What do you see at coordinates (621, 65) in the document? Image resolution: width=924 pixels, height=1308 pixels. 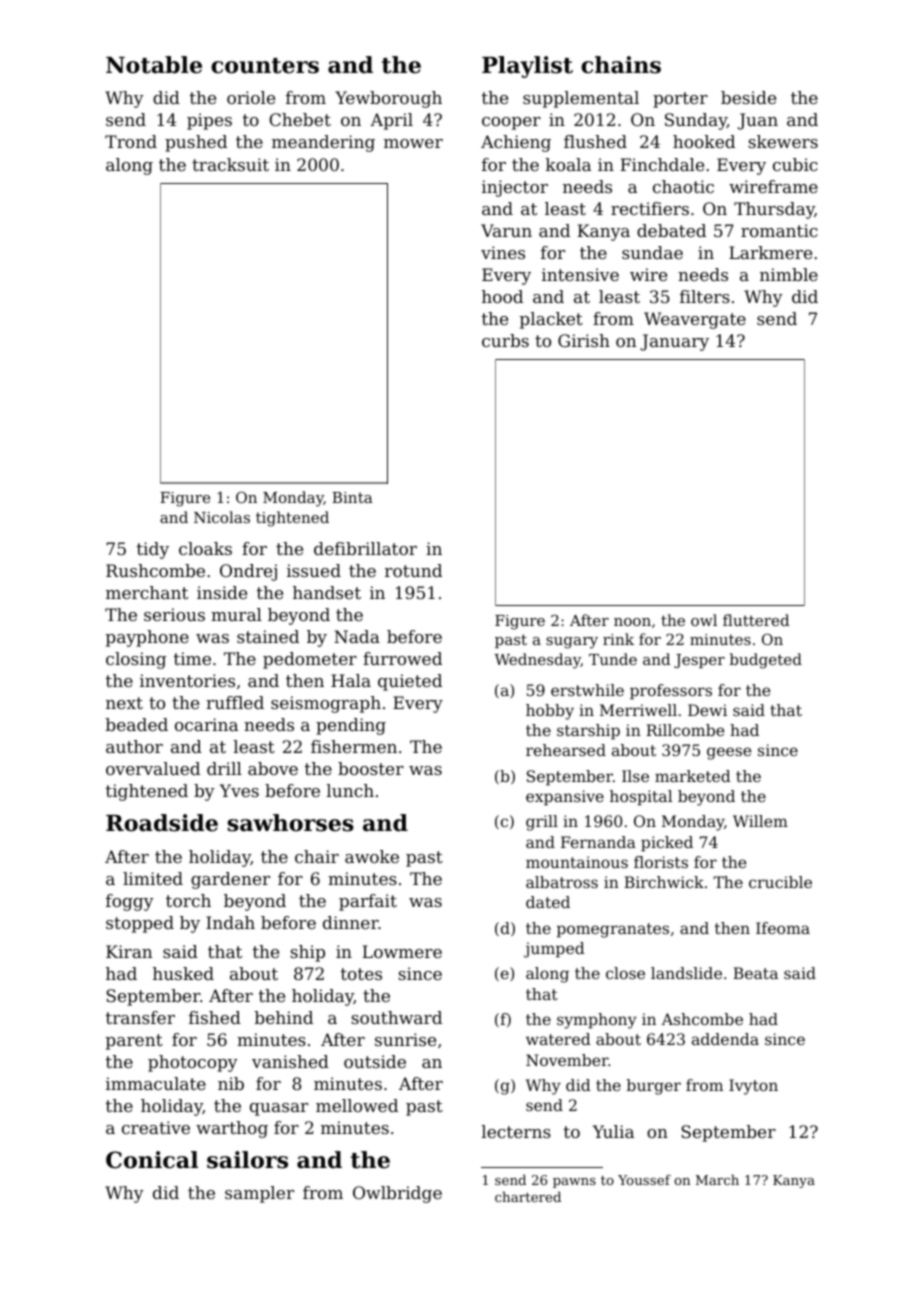 I see `chains` at bounding box center [621, 65].
